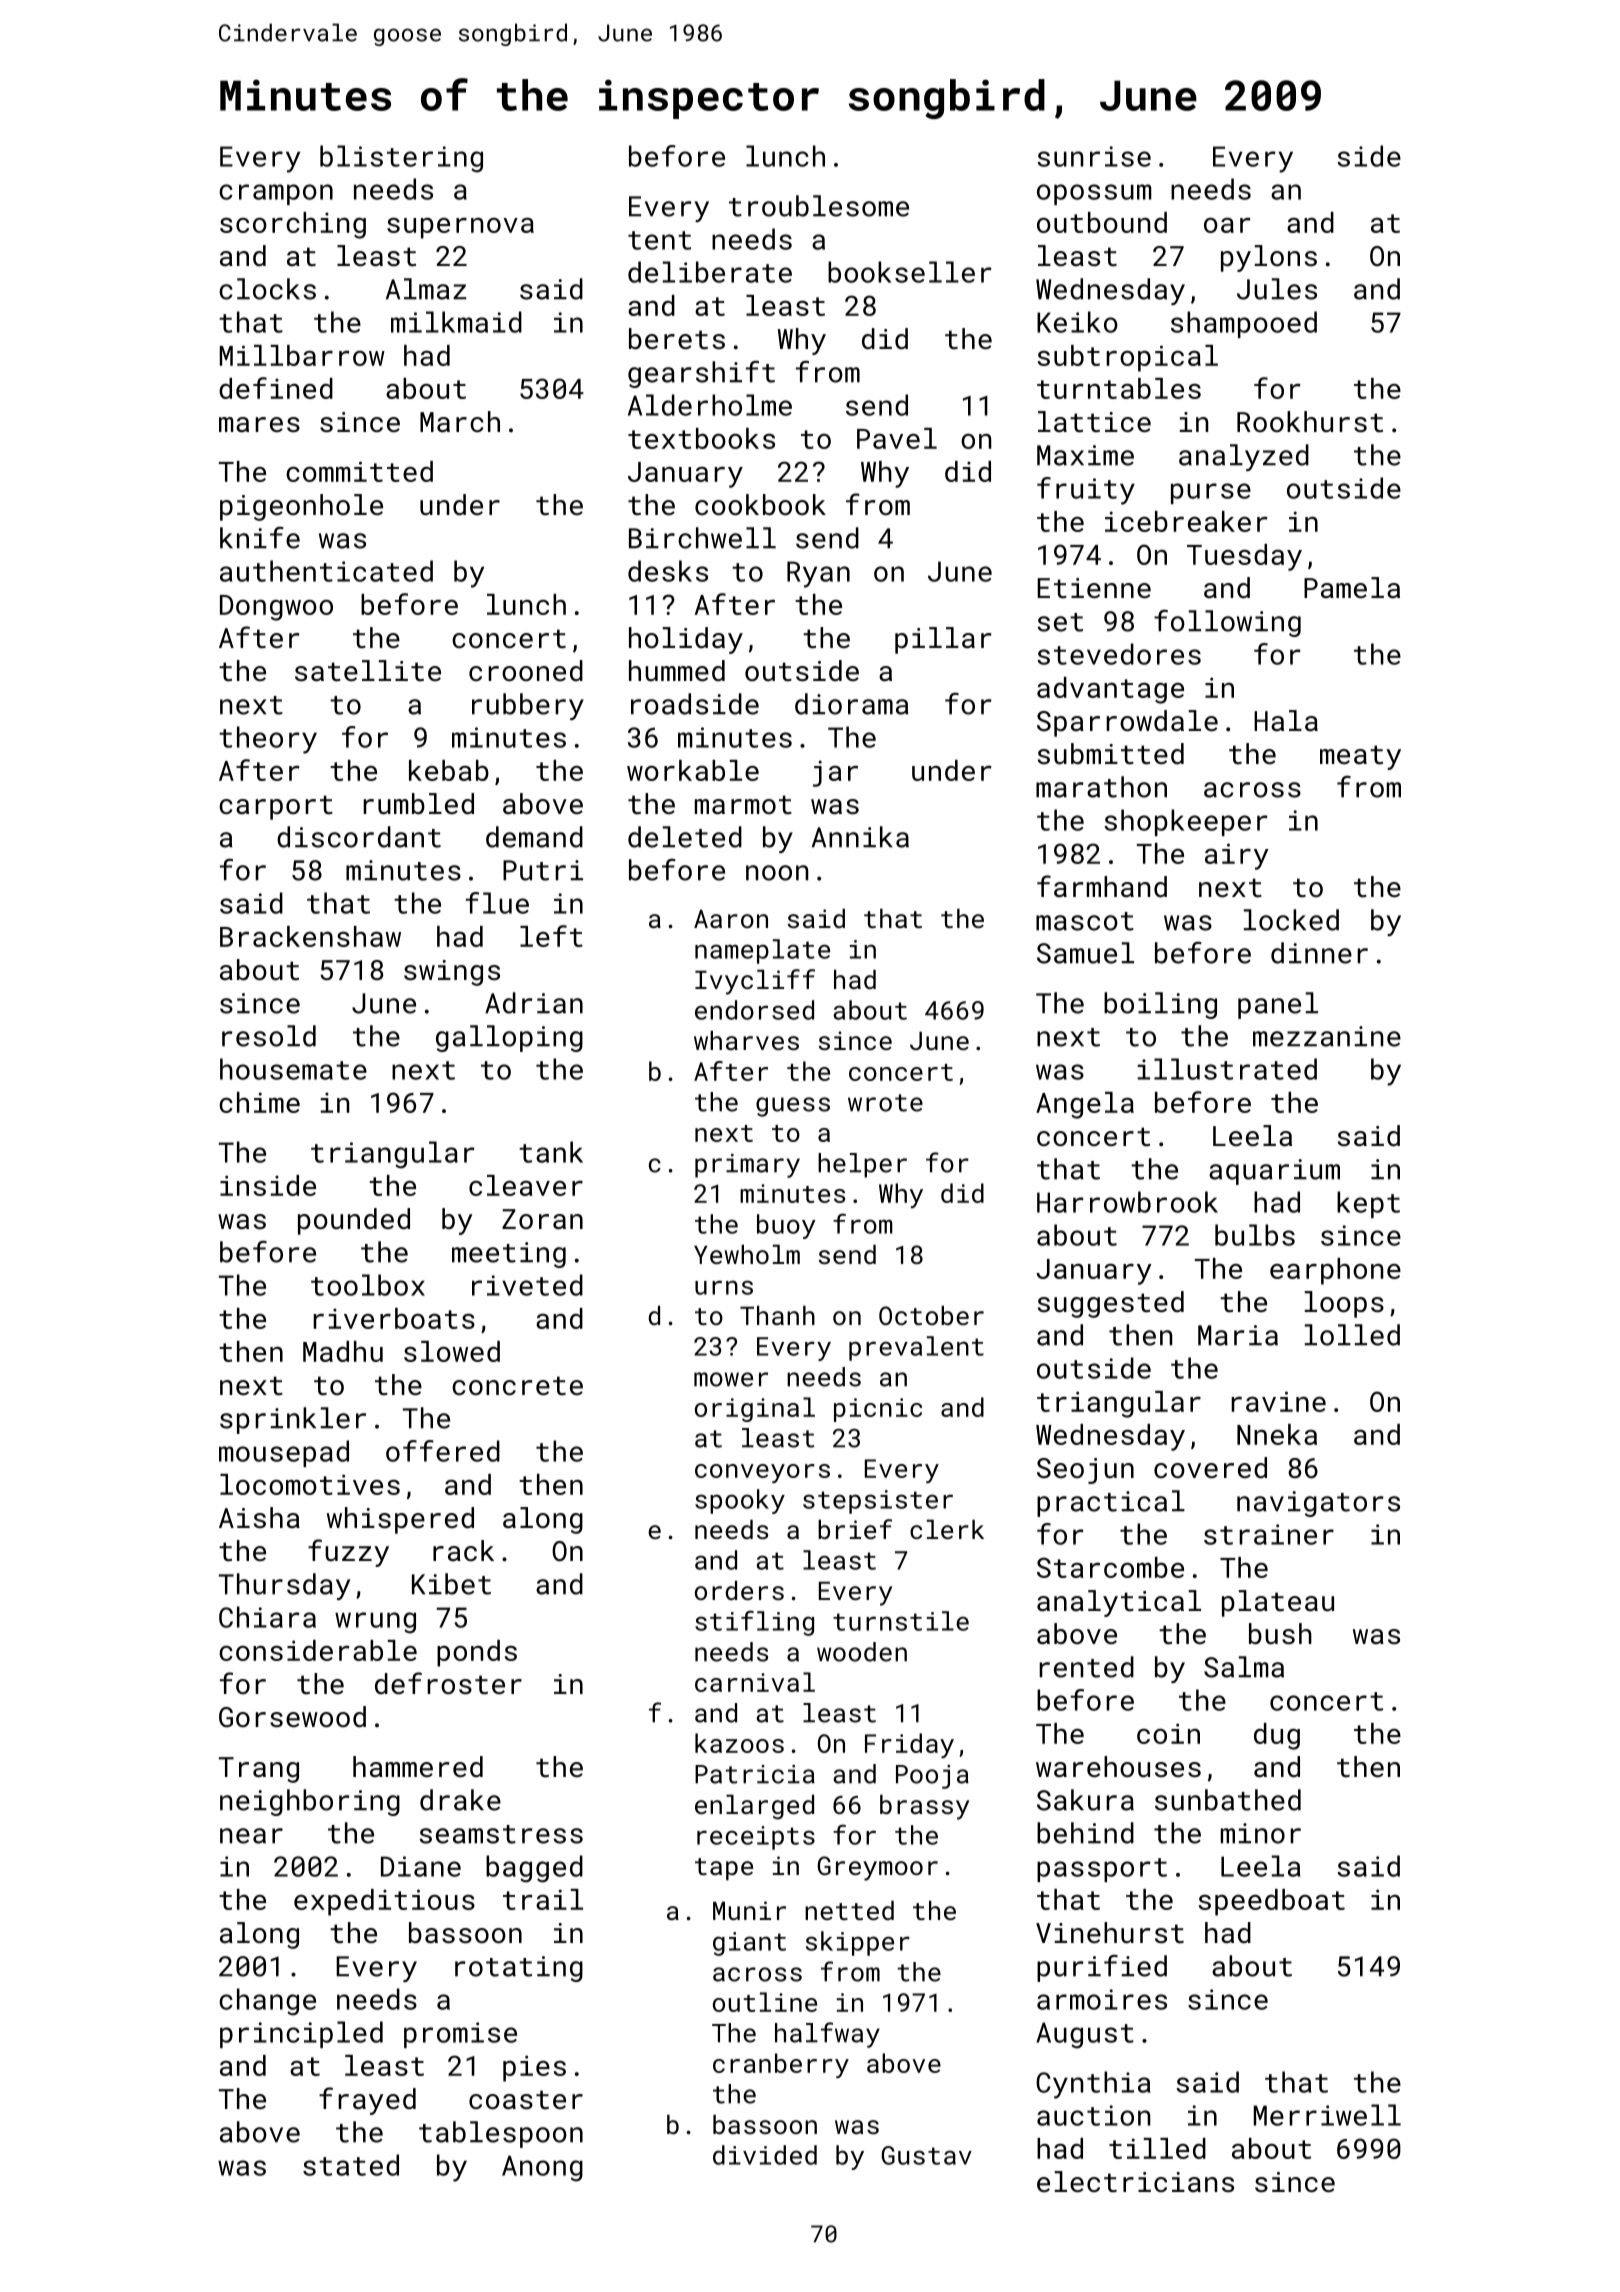 The height and width of the screenshot is (2292, 1620). I want to click on desks, so click(668, 571).
